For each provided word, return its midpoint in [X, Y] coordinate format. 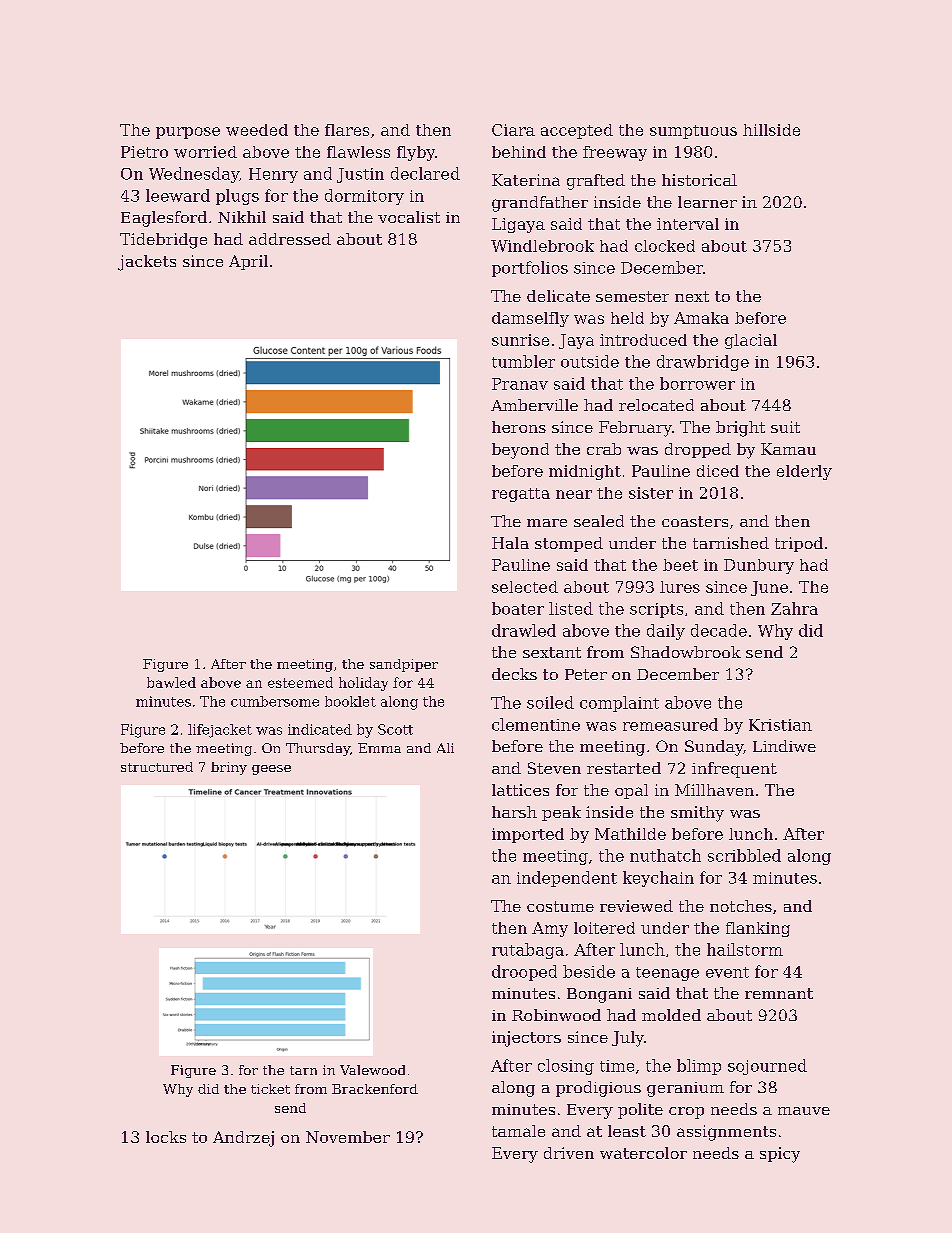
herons [519, 427]
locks [166, 1137]
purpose [188, 133]
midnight [585, 472]
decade [719, 630]
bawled [171, 682]
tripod [799, 544]
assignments [726, 1133]
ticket [270, 1089]
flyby [416, 153]
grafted [596, 182]
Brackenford [375, 1089]
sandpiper [404, 665]
